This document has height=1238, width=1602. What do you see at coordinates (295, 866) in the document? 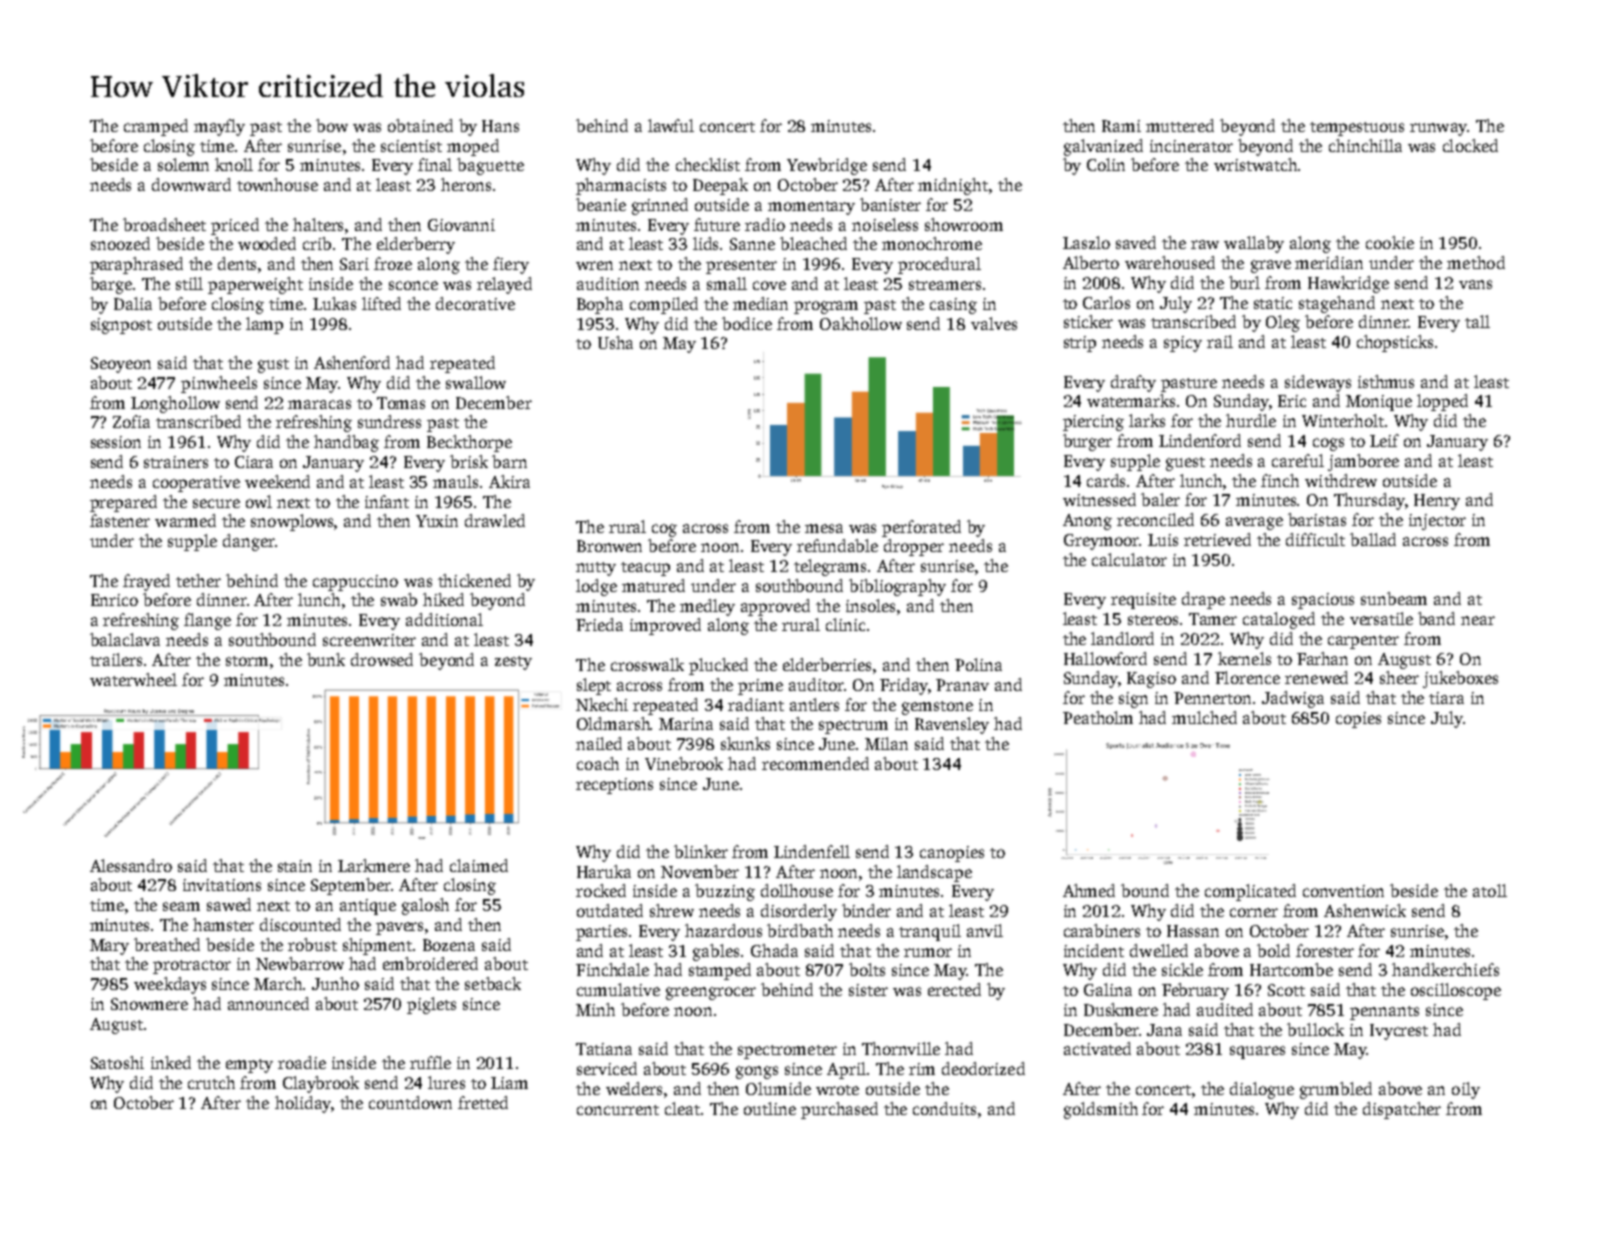
I see `stain` at bounding box center [295, 866].
